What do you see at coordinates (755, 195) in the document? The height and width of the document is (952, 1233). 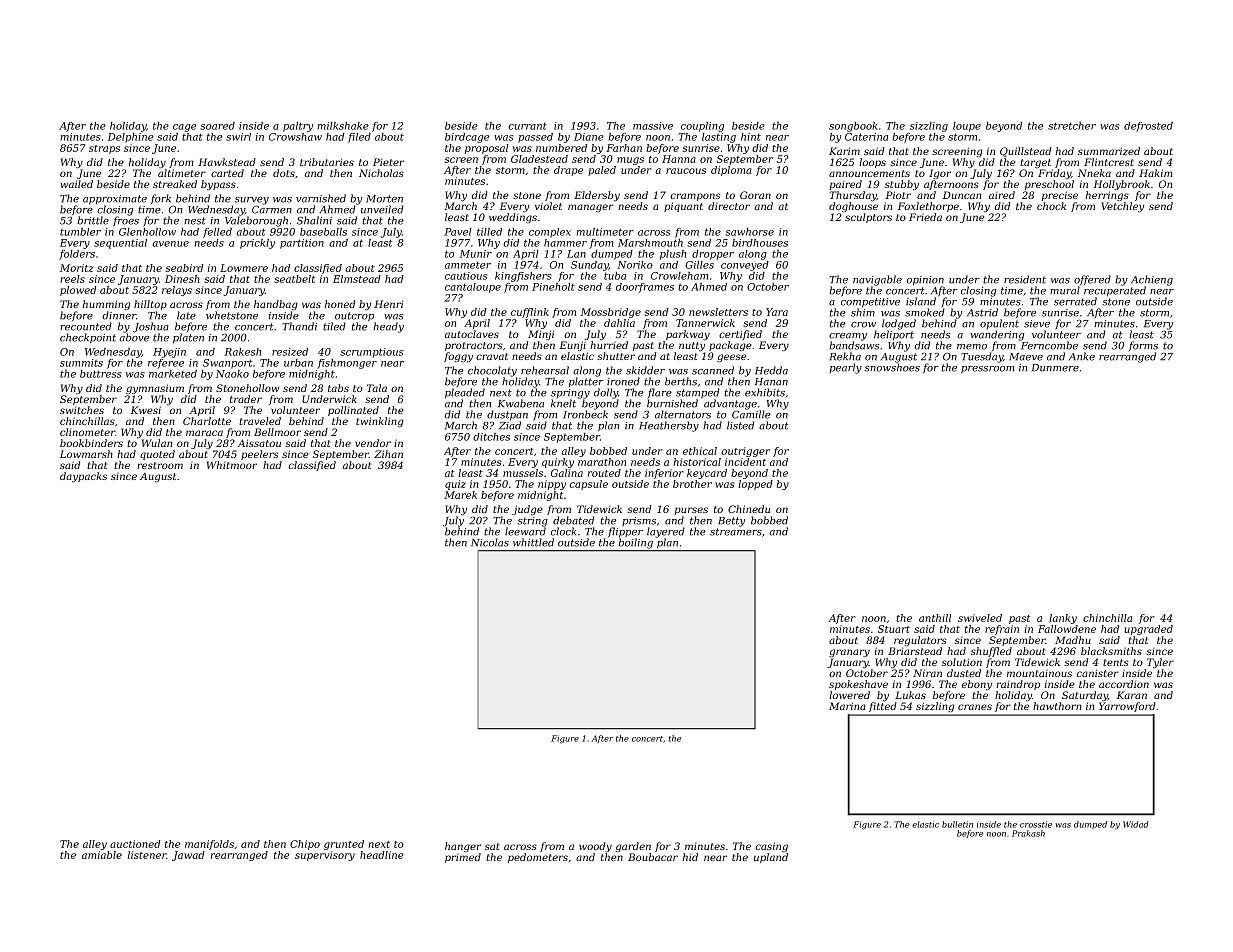 I see `Goran` at bounding box center [755, 195].
